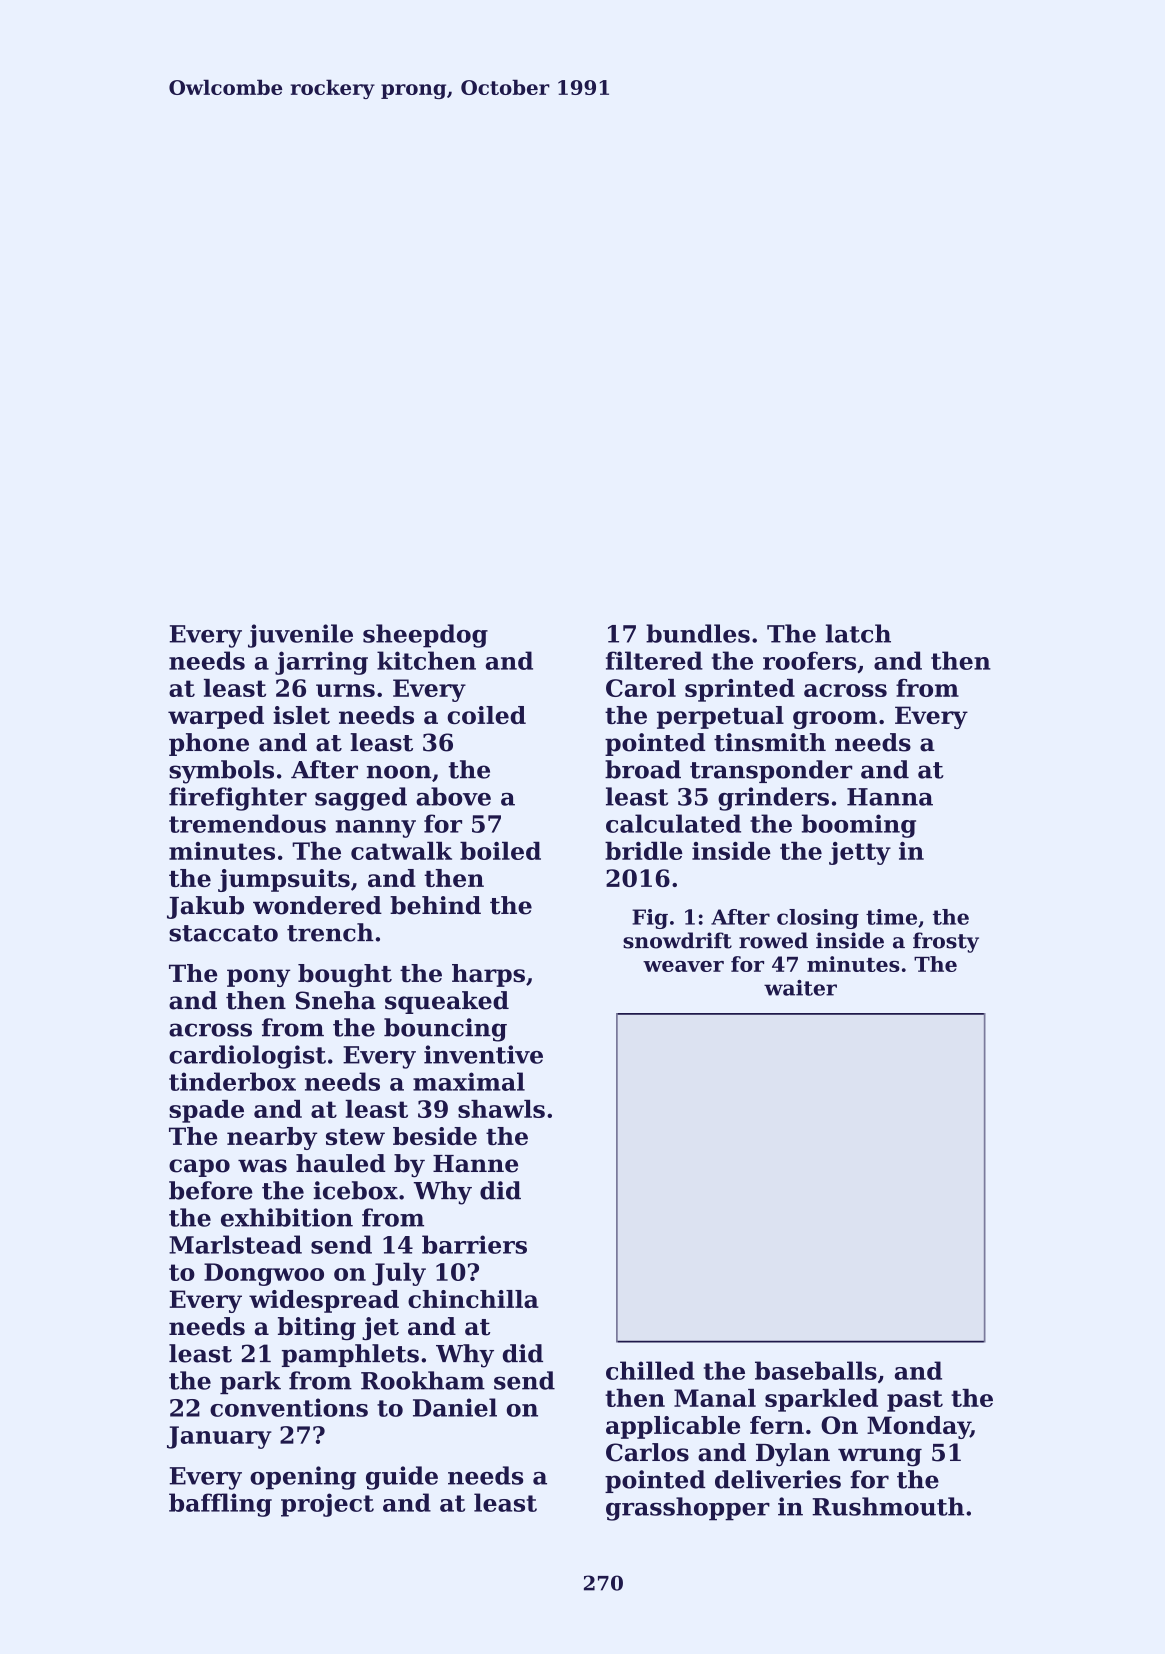 Image resolution: width=1165 pixels, height=1654 pixels. Describe the element at coordinates (340, 1163) in the screenshot. I see `hauled` at that location.
